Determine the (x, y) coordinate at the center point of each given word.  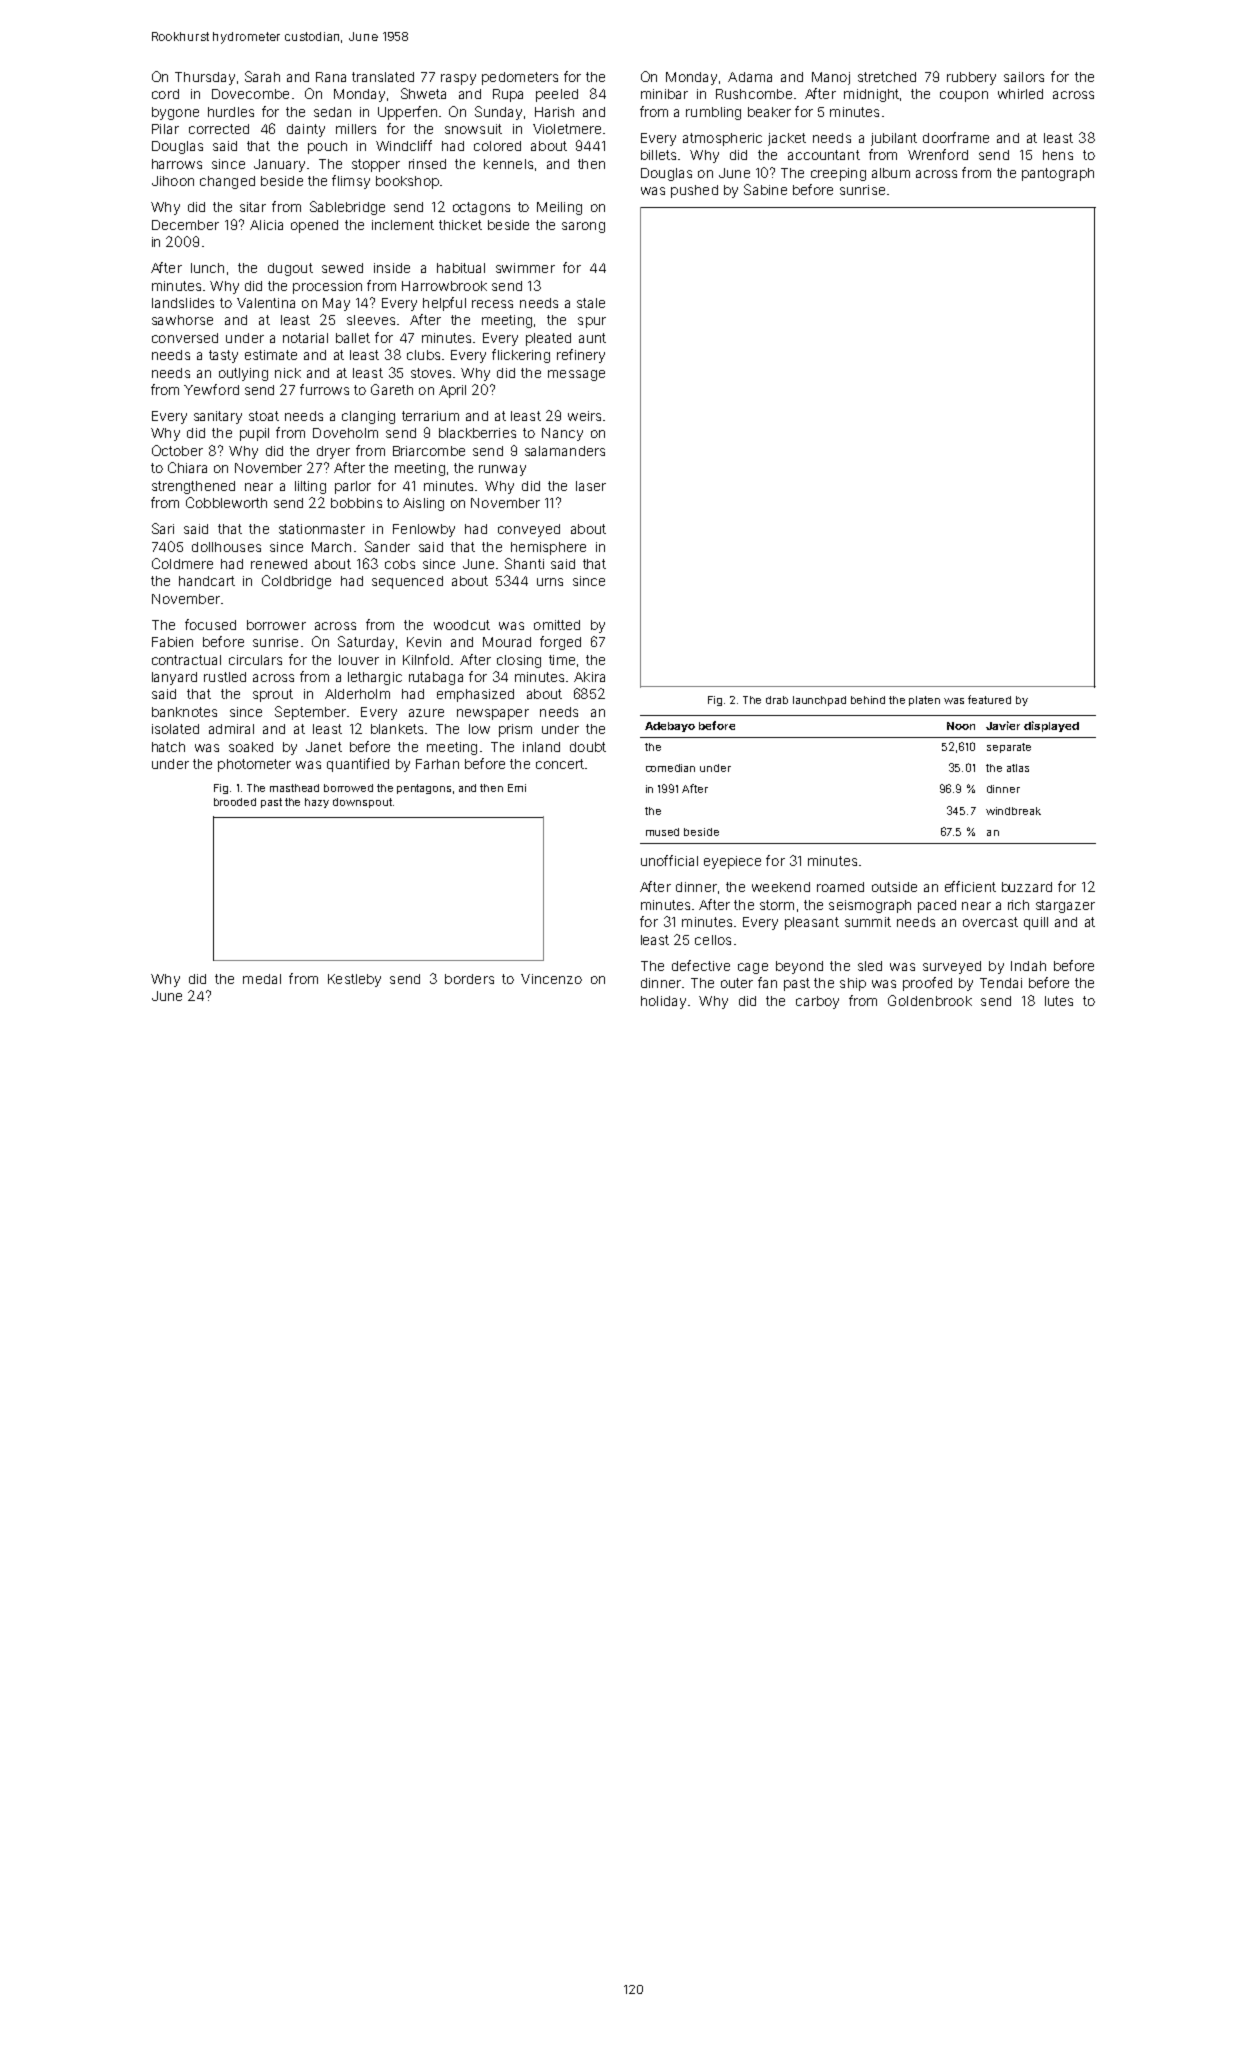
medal (262, 979)
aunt (592, 338)
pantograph (1058, 174)
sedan (332, 112)
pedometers (520, 78)
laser (591, 486)
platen (924, 701)
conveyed (529, 530)
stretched (887, 77)
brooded (235, 802)
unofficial (669, 860)
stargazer (1065, 906)
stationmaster (322, 529)
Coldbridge (296, 582)
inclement (403, 225)
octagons (481, 208)
